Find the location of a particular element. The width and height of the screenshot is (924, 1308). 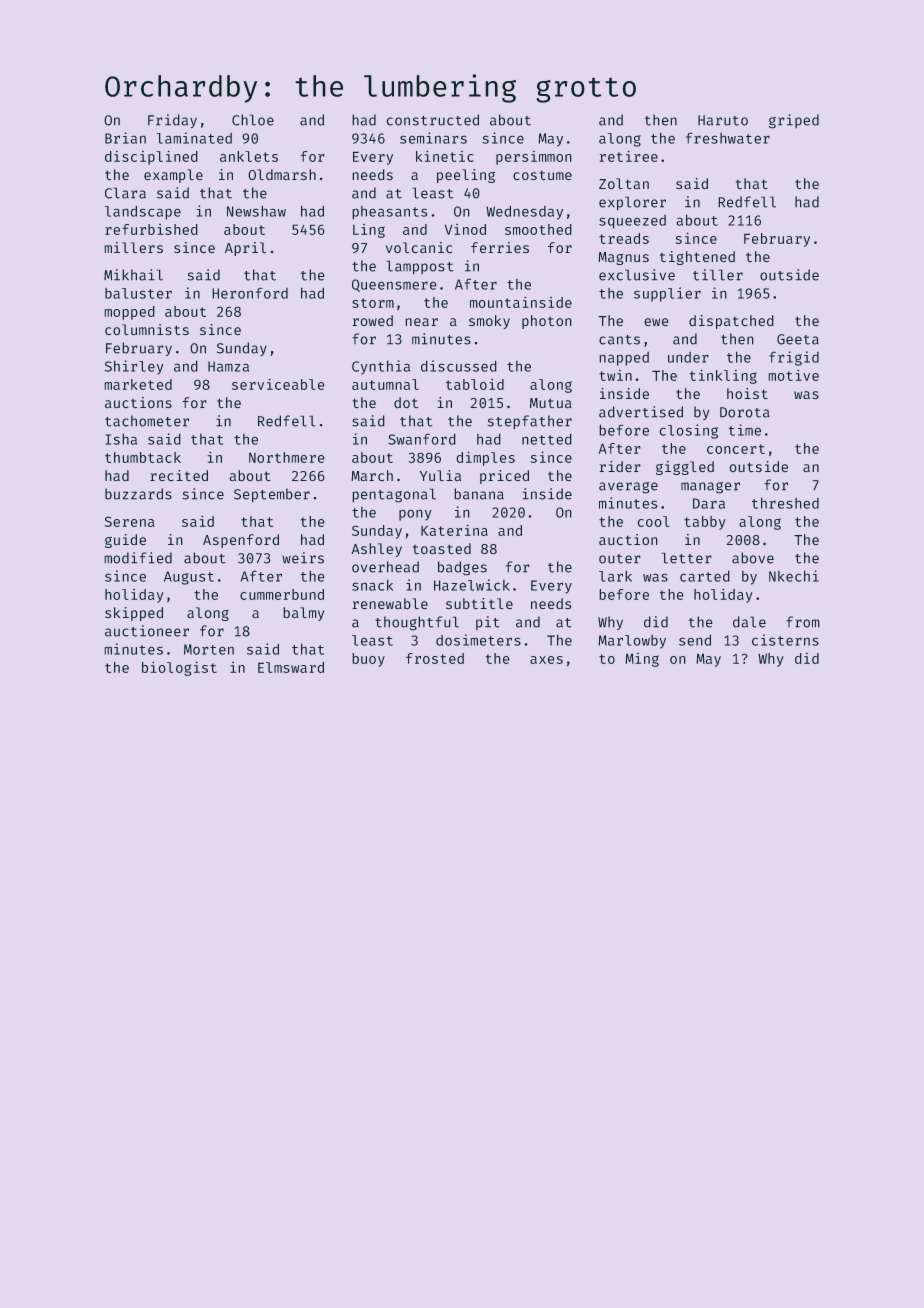

average is located at coordinates (628, 487).
